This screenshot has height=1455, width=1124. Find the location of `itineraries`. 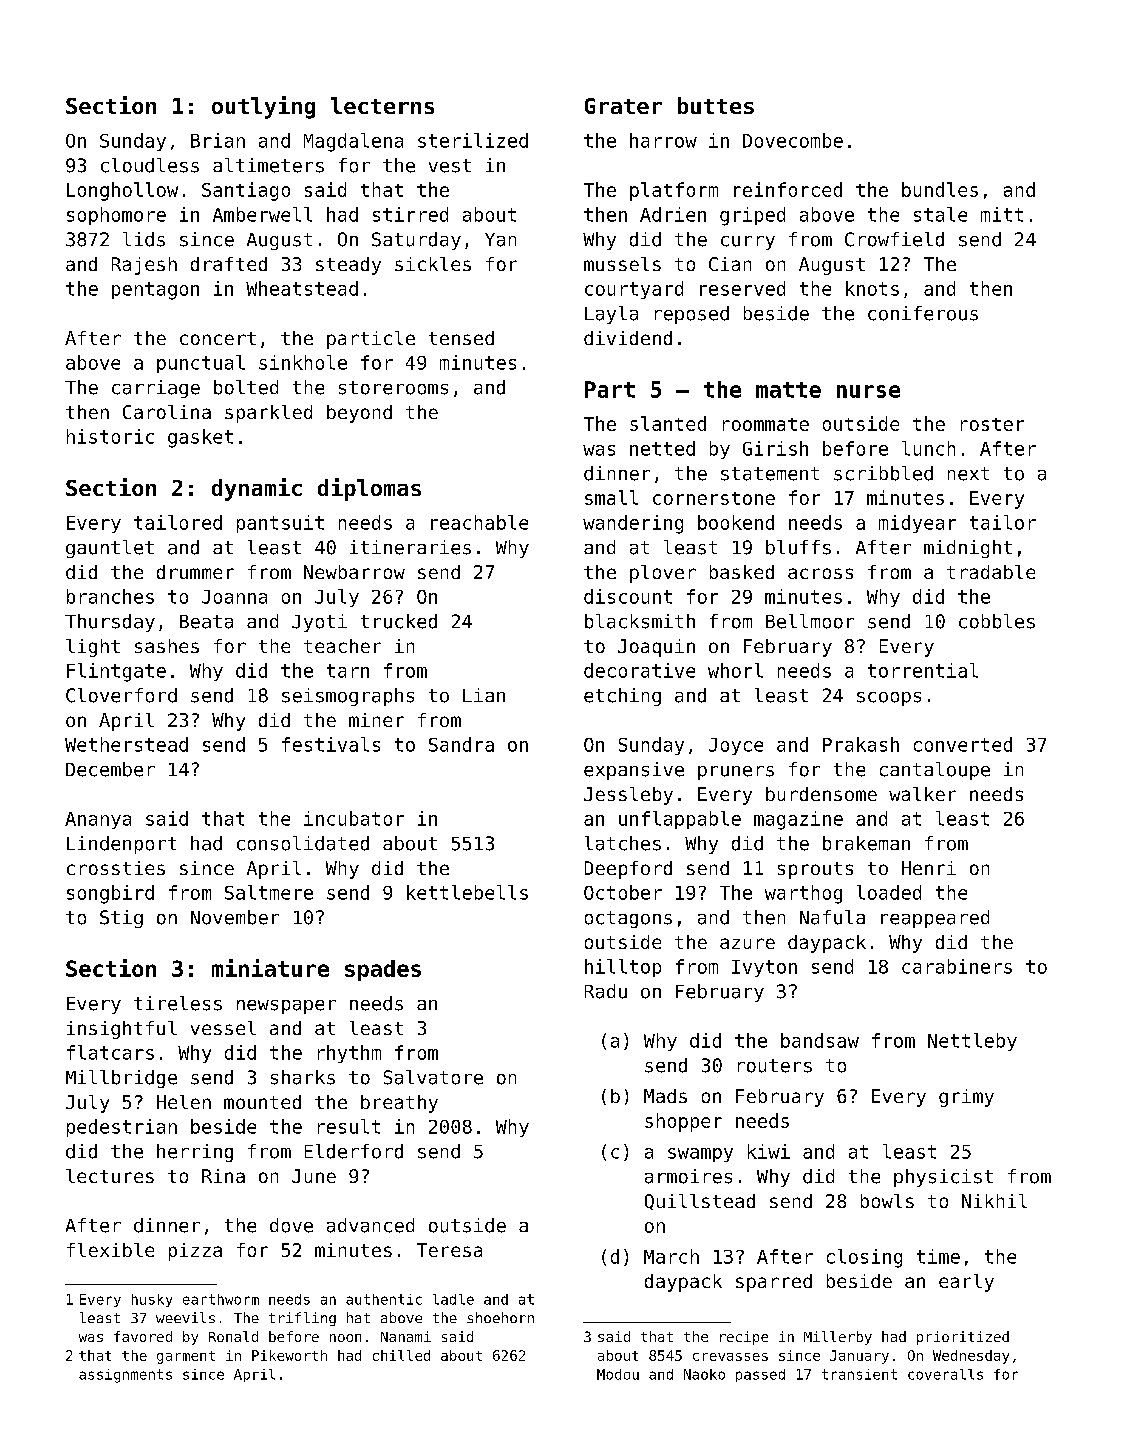

itineraries is located at coordinates (410, 547).
